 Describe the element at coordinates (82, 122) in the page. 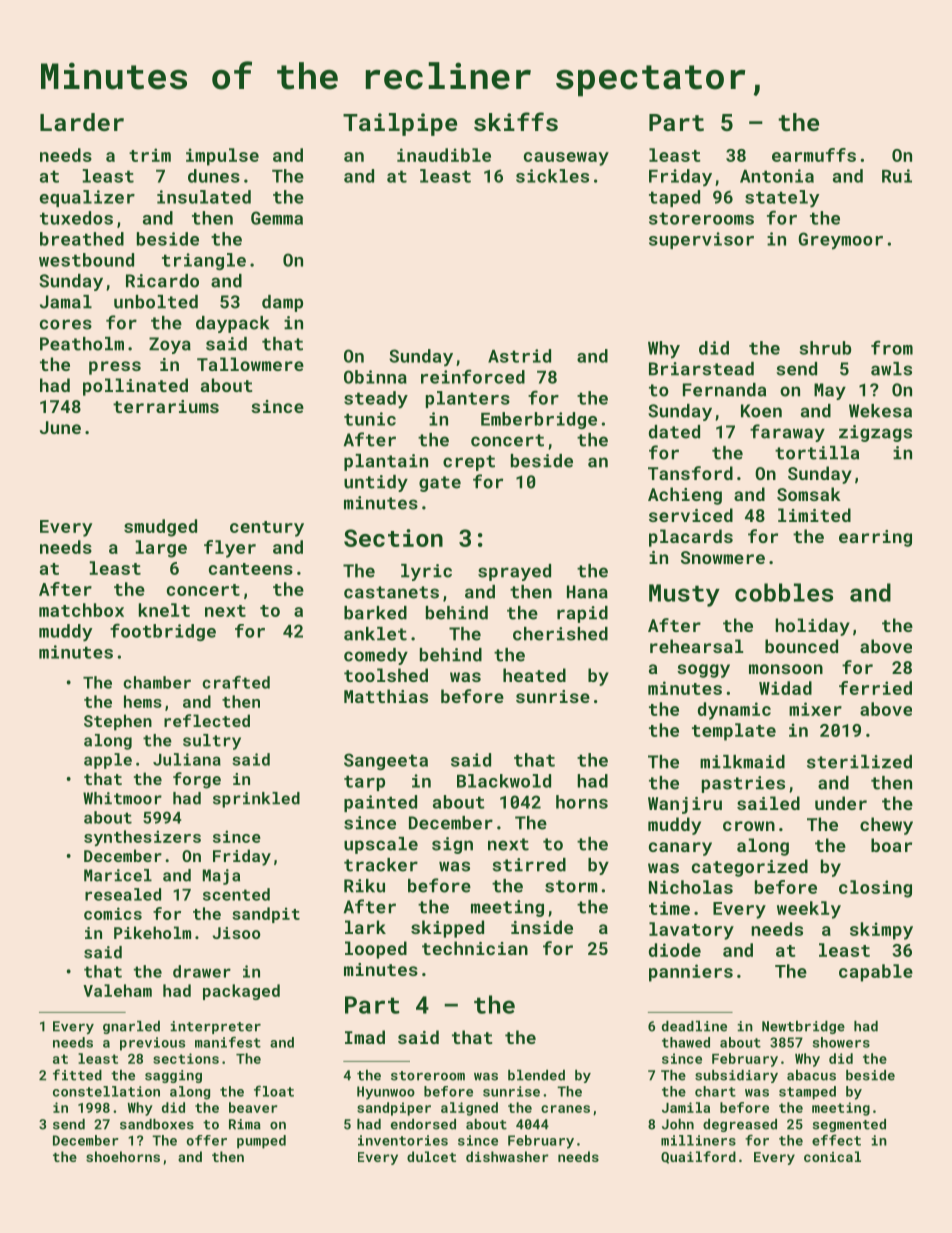

I see `Larder` at that location.
